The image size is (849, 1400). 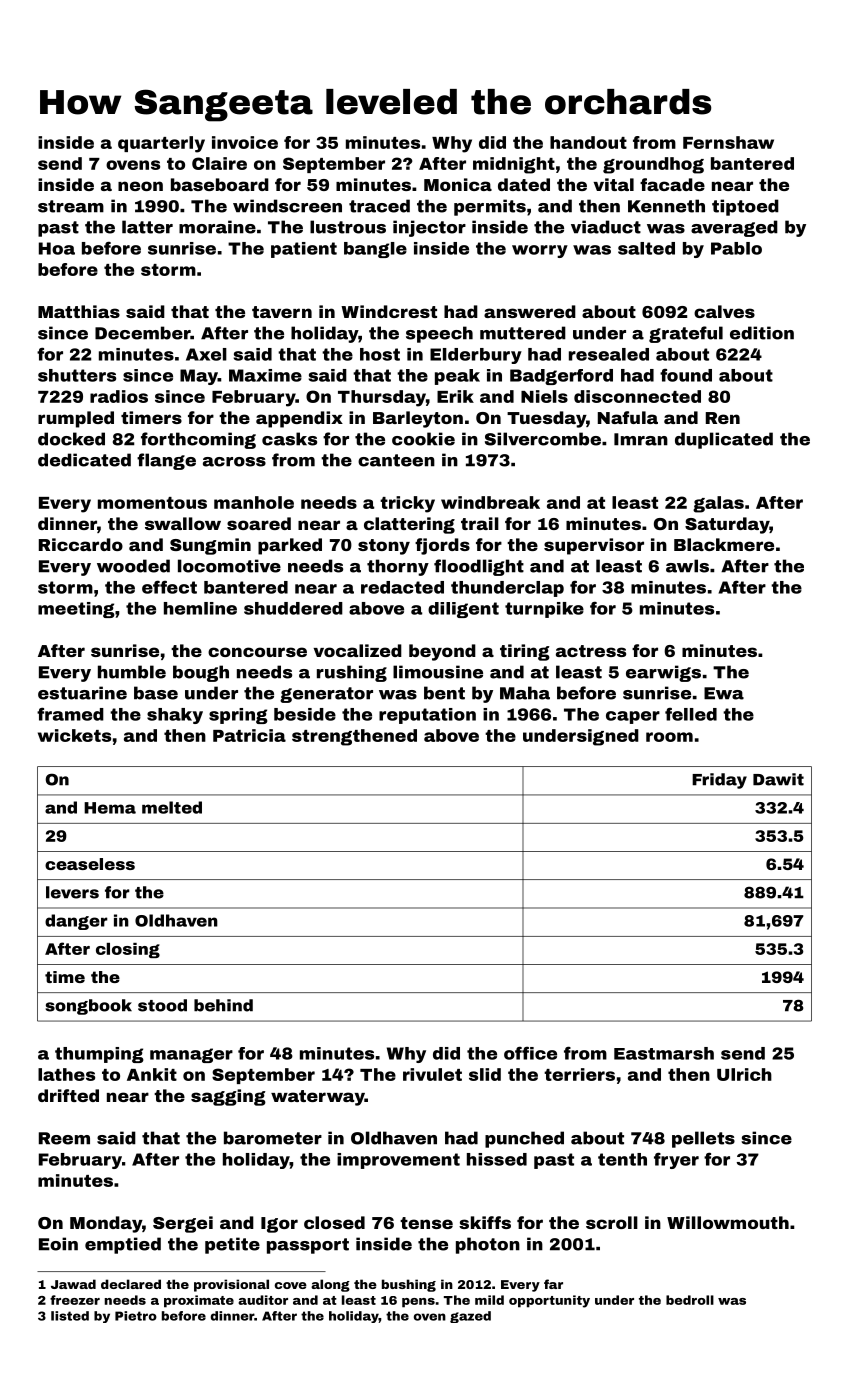 I want to click on Eoin, so click(x=58, y=1244).
